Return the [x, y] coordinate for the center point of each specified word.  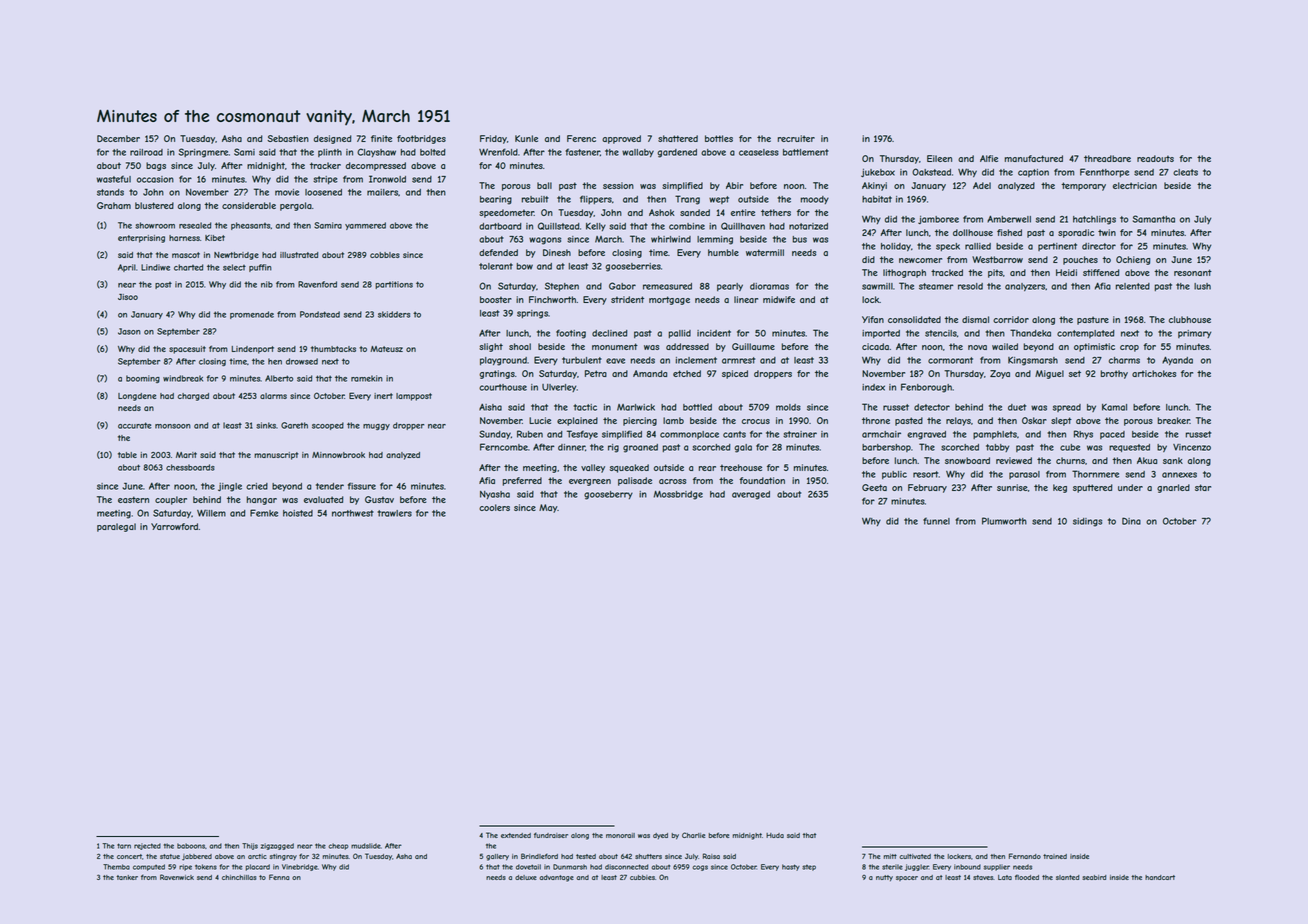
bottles [719, 138]
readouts [1155, 158]
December [118, 138]
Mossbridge [678, 495]
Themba [116, 867]
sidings [1087, 522]
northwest [353, 513]
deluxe [526, 877]
